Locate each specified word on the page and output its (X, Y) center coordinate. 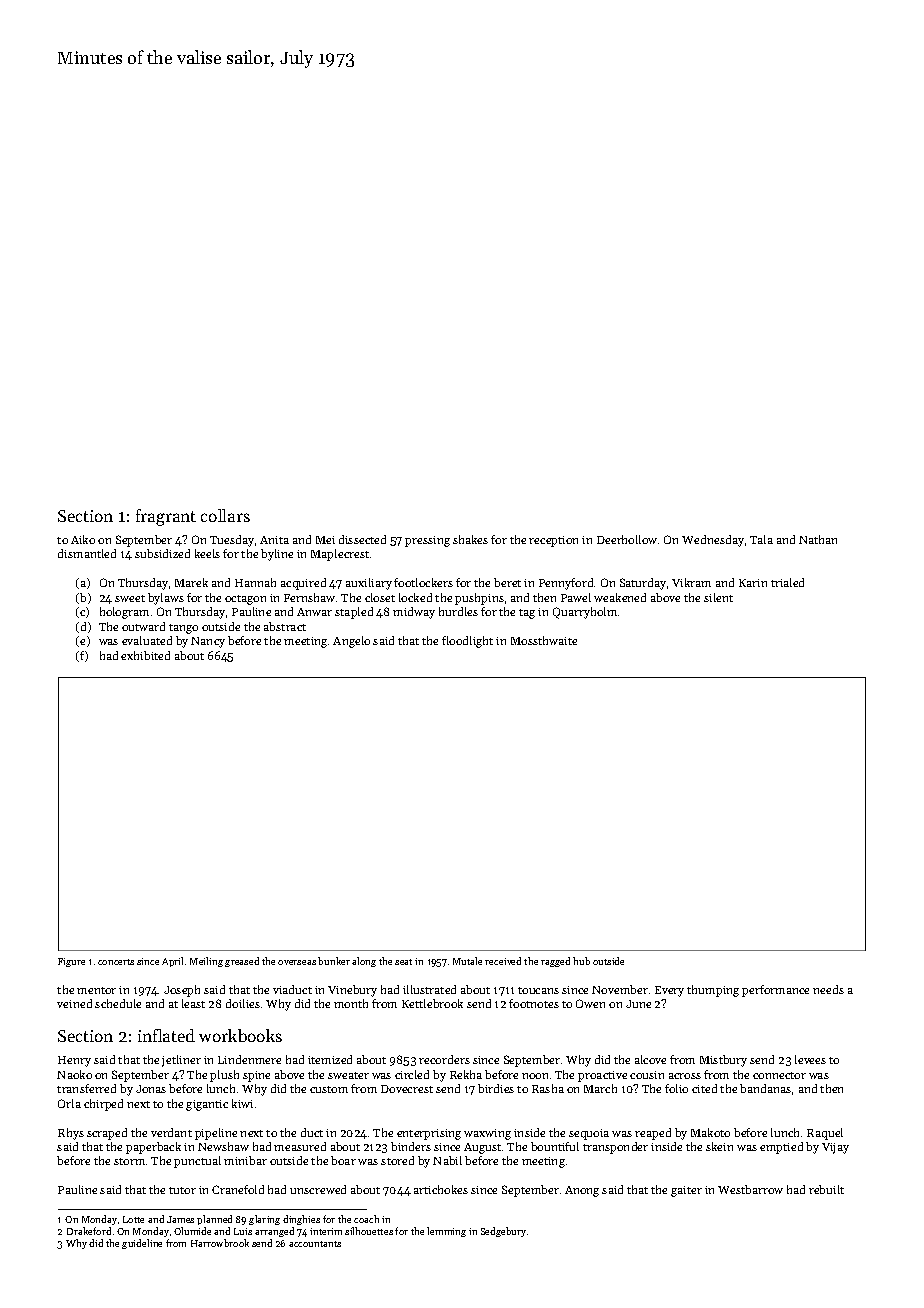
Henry (74, 1061)
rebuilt (826, 1189)
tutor (182, 1190)
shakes (470, 539)
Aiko (83, 539)
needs (828, 989)
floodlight (467, 642)
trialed (787, 582)
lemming (446, 1232)
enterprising (429, 1134)
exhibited (145, 655)
